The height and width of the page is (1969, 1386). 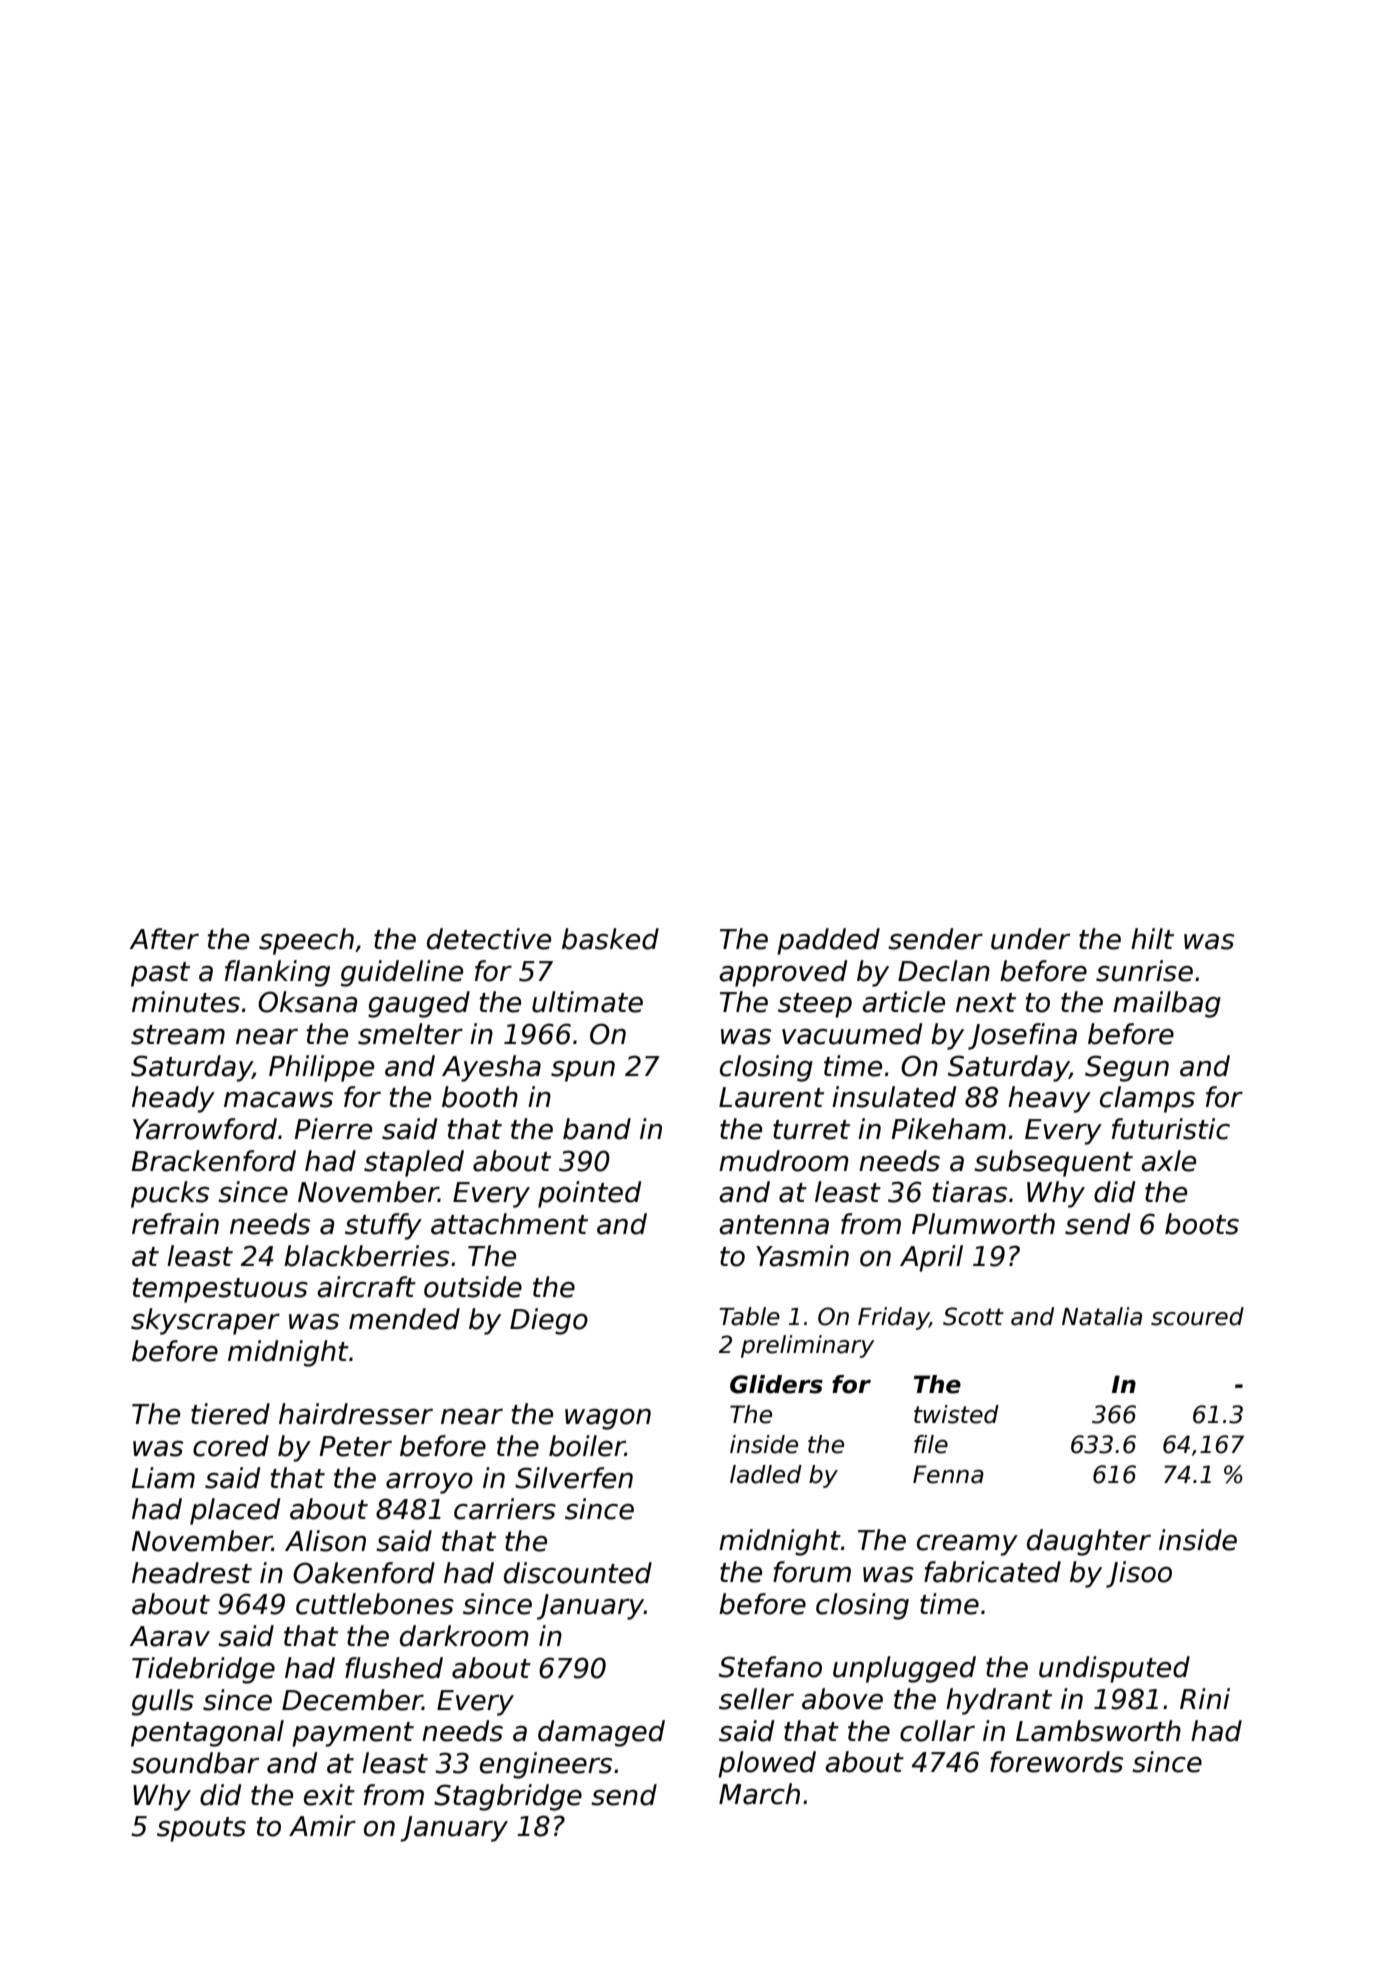 What do you see at coordinates (756, 1699) in the page?
I see `seller` at bounding box center [756, 1699].
